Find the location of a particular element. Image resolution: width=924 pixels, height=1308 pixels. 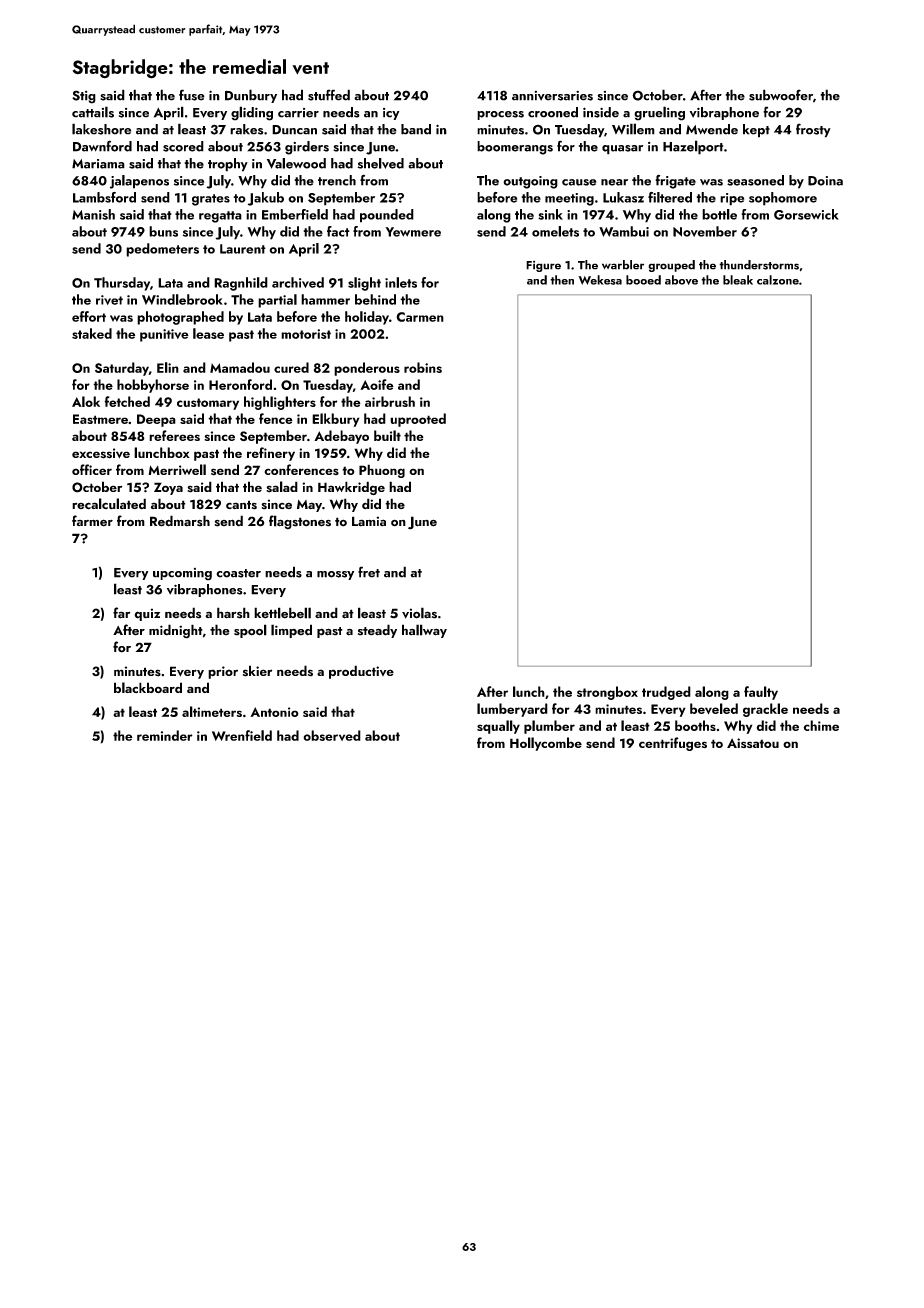

productive is located at coordinates (361, 672).
